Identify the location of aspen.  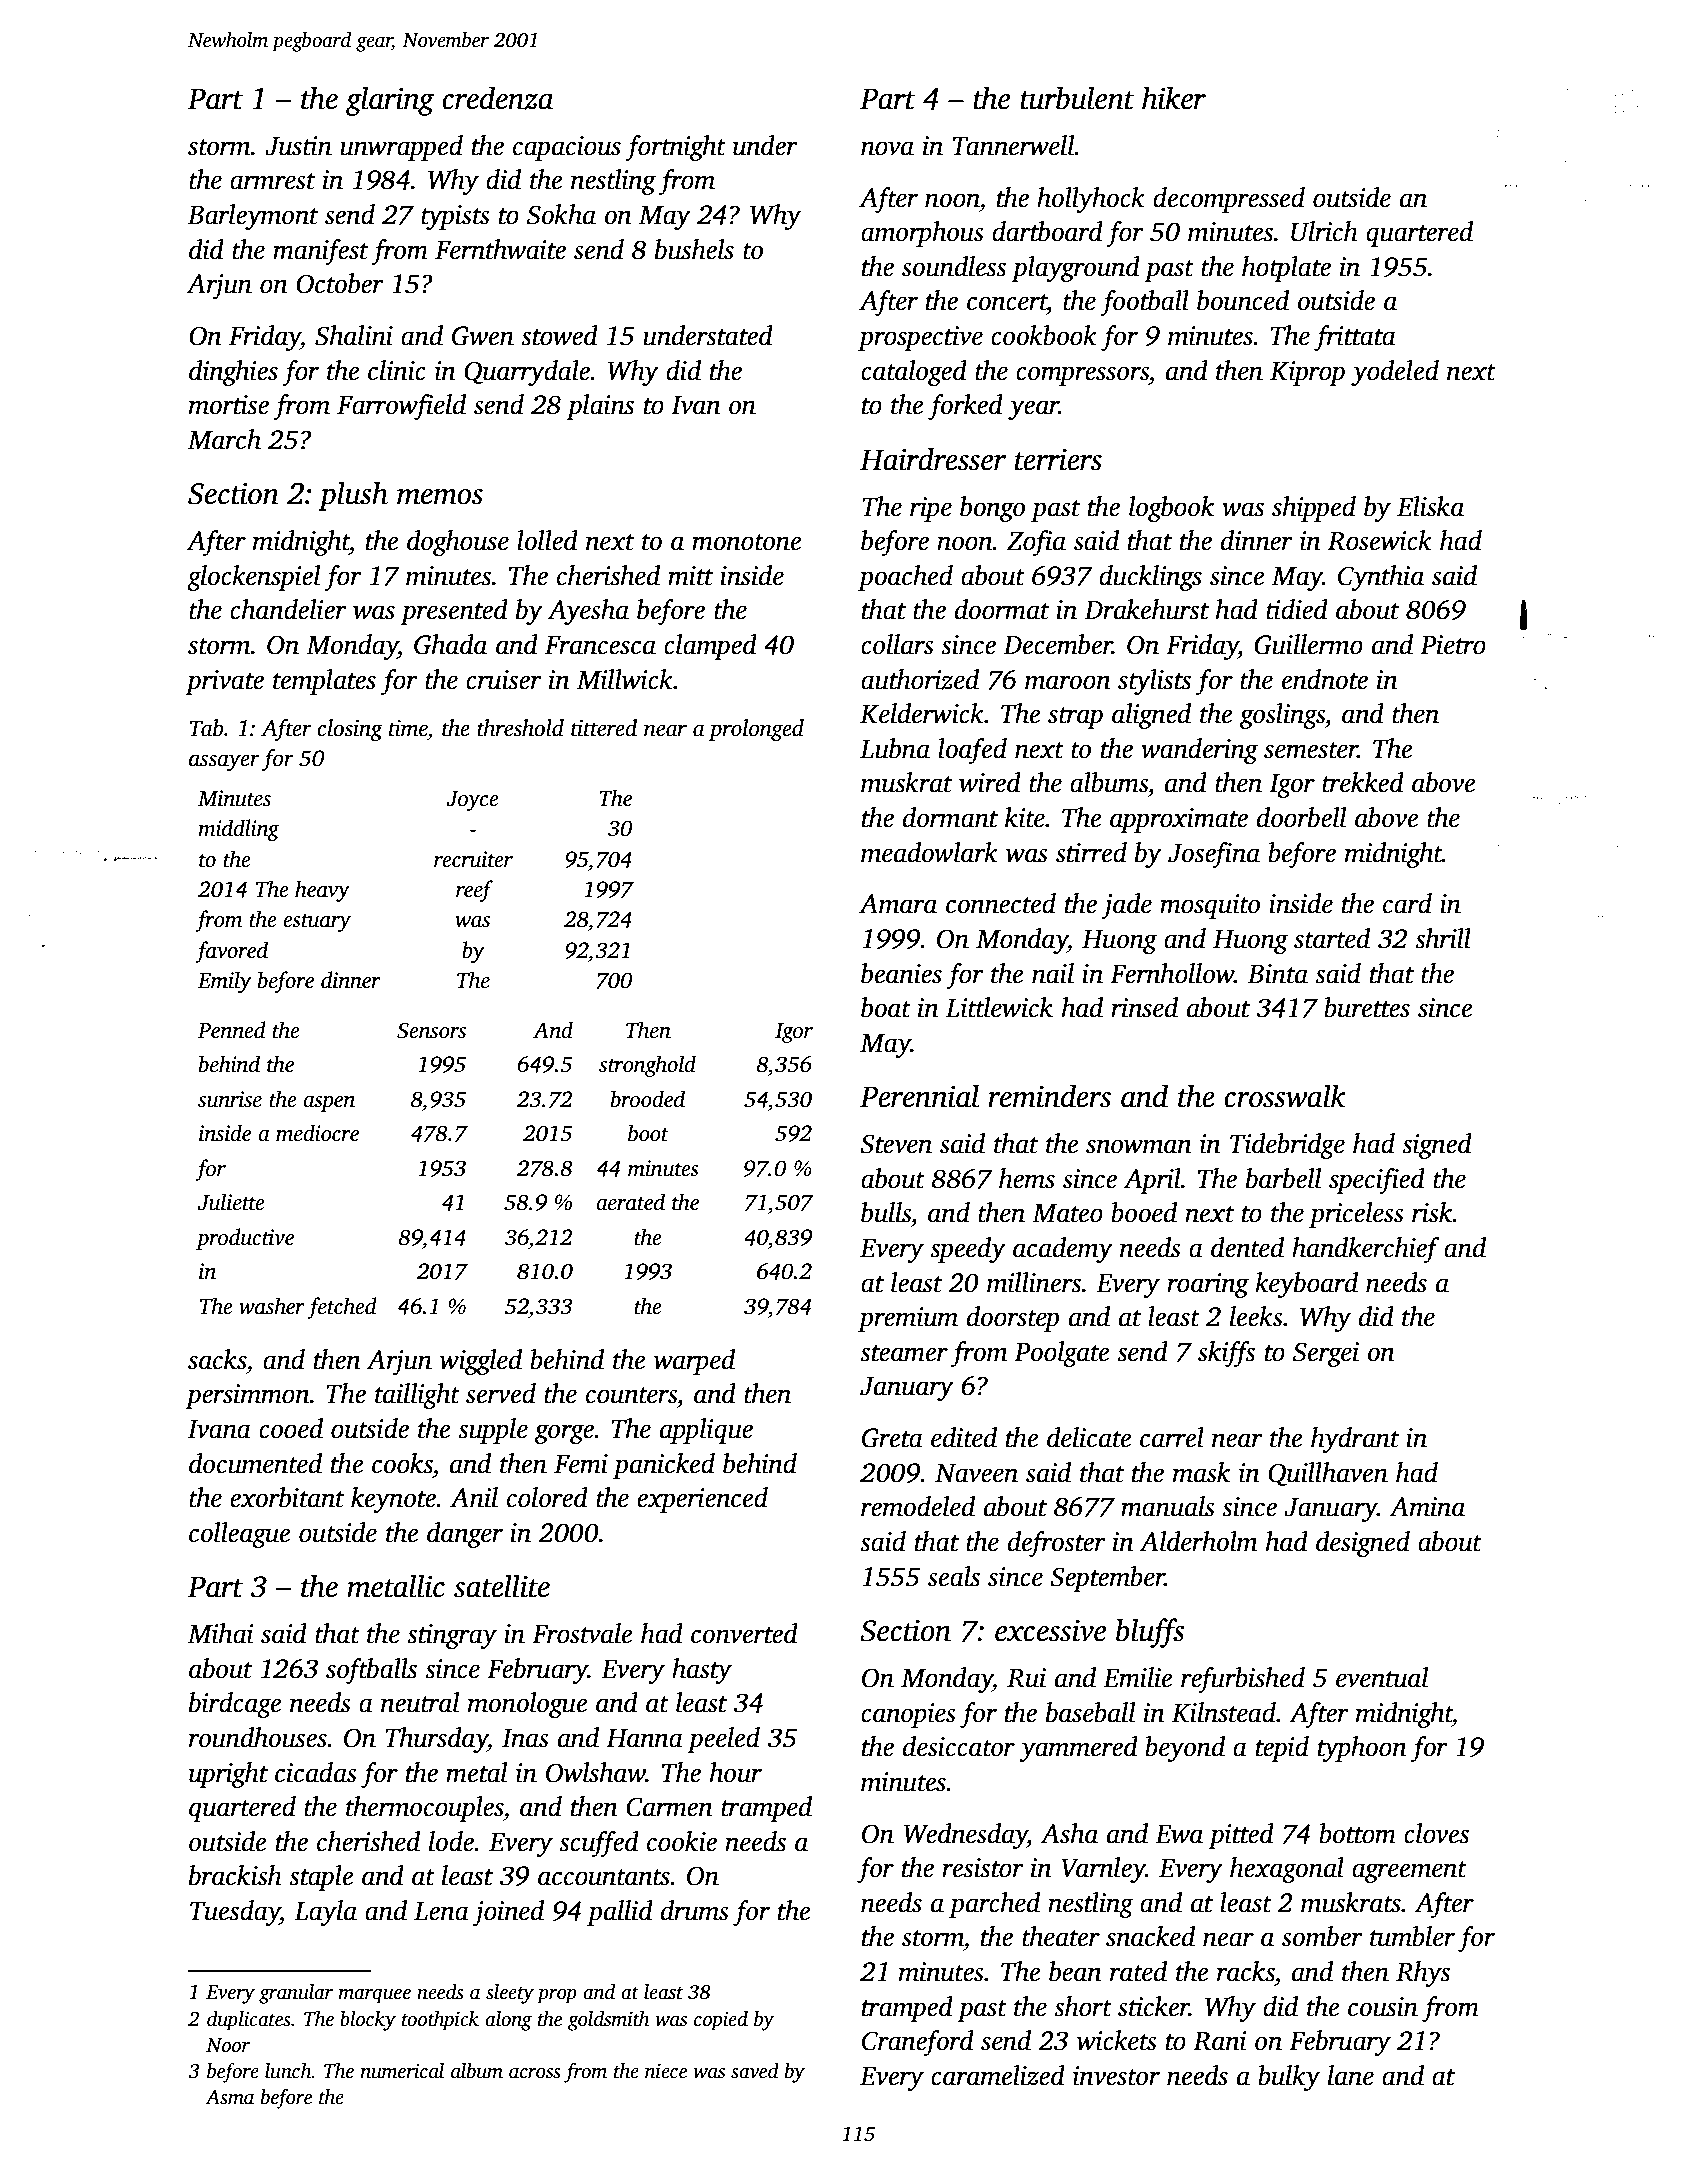
(329, 1104).
